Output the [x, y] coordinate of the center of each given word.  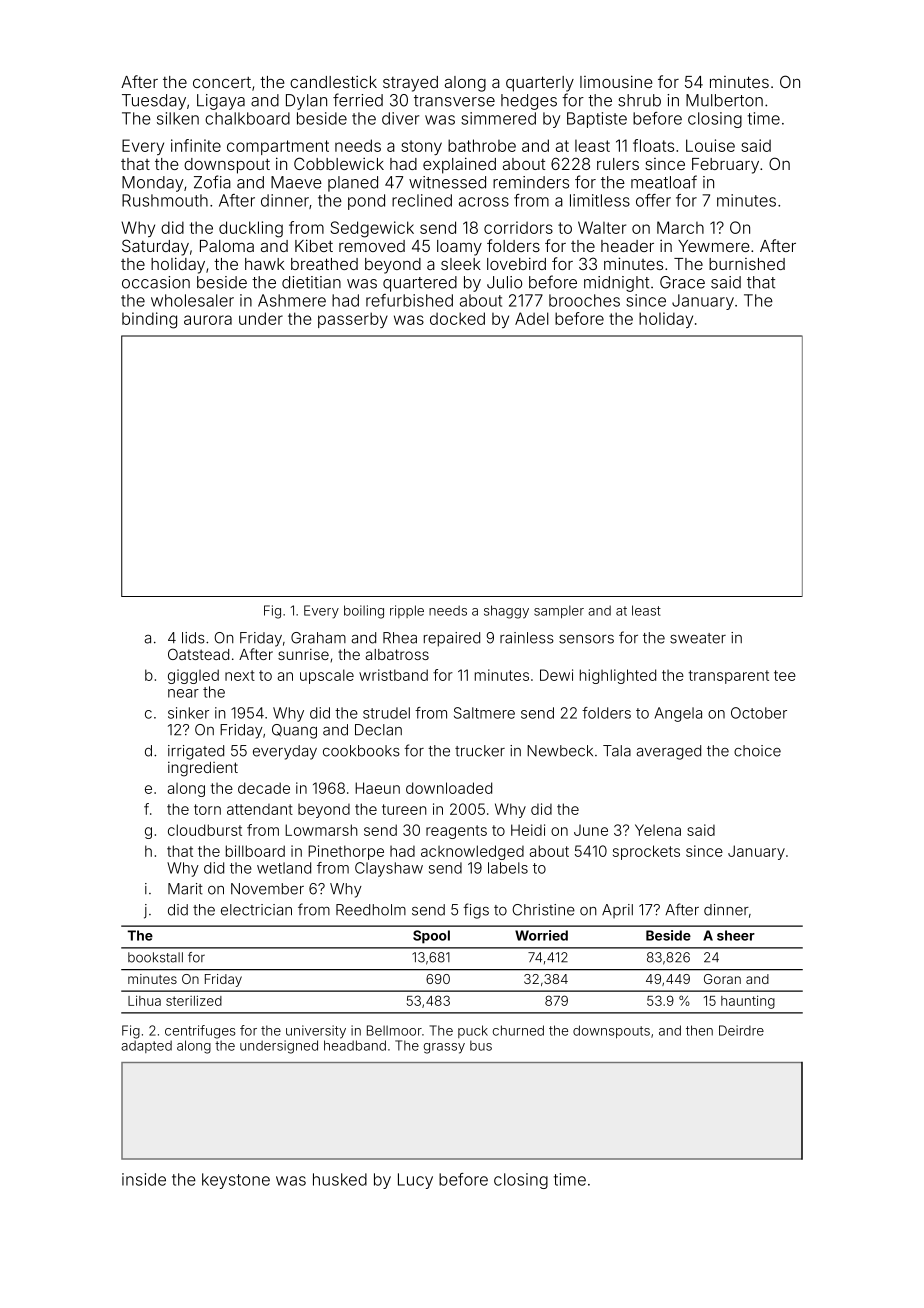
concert [222, 82]
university [316, 1032]
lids [193, 638]
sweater [698, 638]
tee [785, 675]
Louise [710, 145]
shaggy [506, 612]
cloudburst [205, 830]
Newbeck [560, 751]
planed [353, 184]
